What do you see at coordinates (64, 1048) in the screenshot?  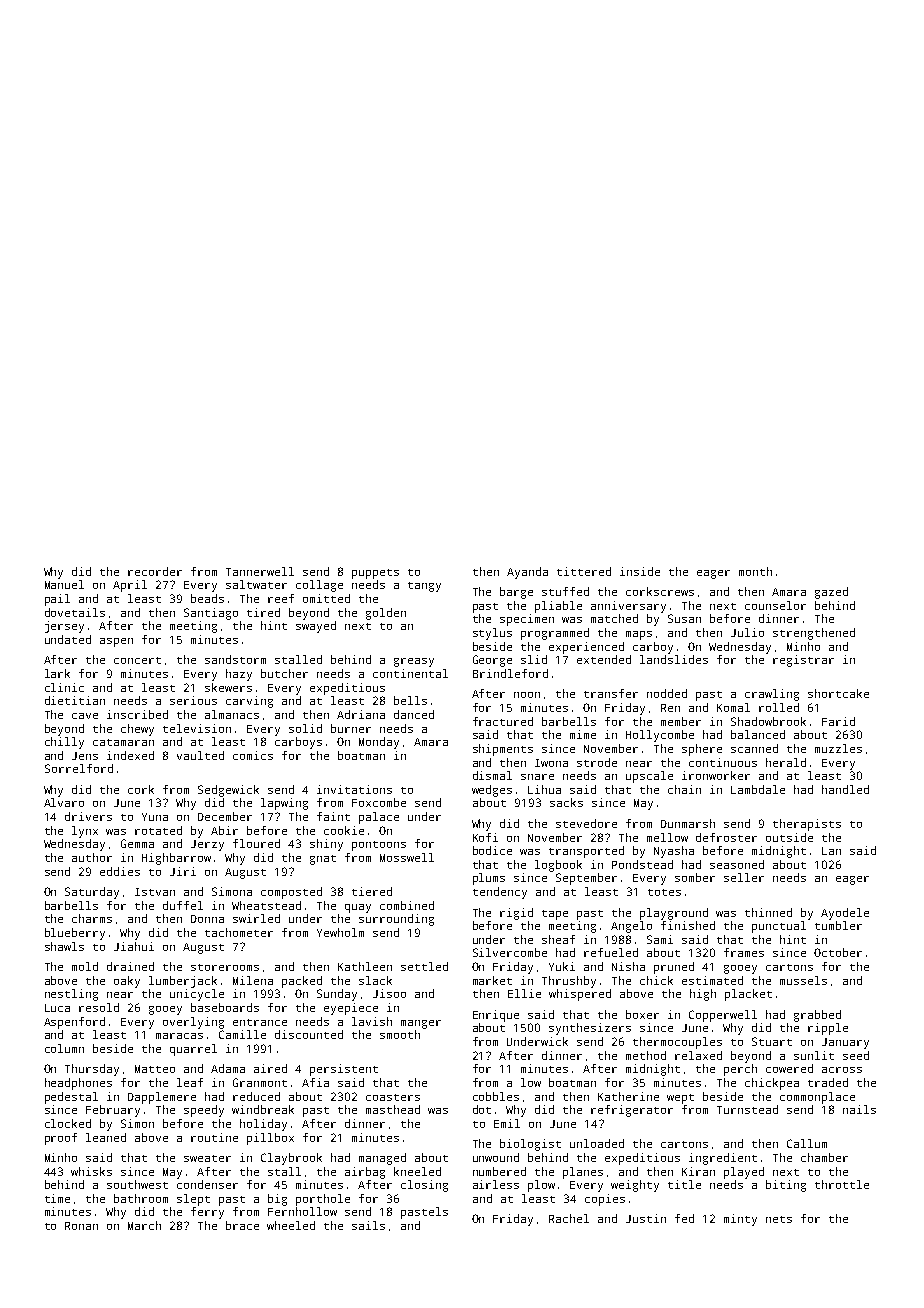 I see `column` at bounding box center [64, 1048].
